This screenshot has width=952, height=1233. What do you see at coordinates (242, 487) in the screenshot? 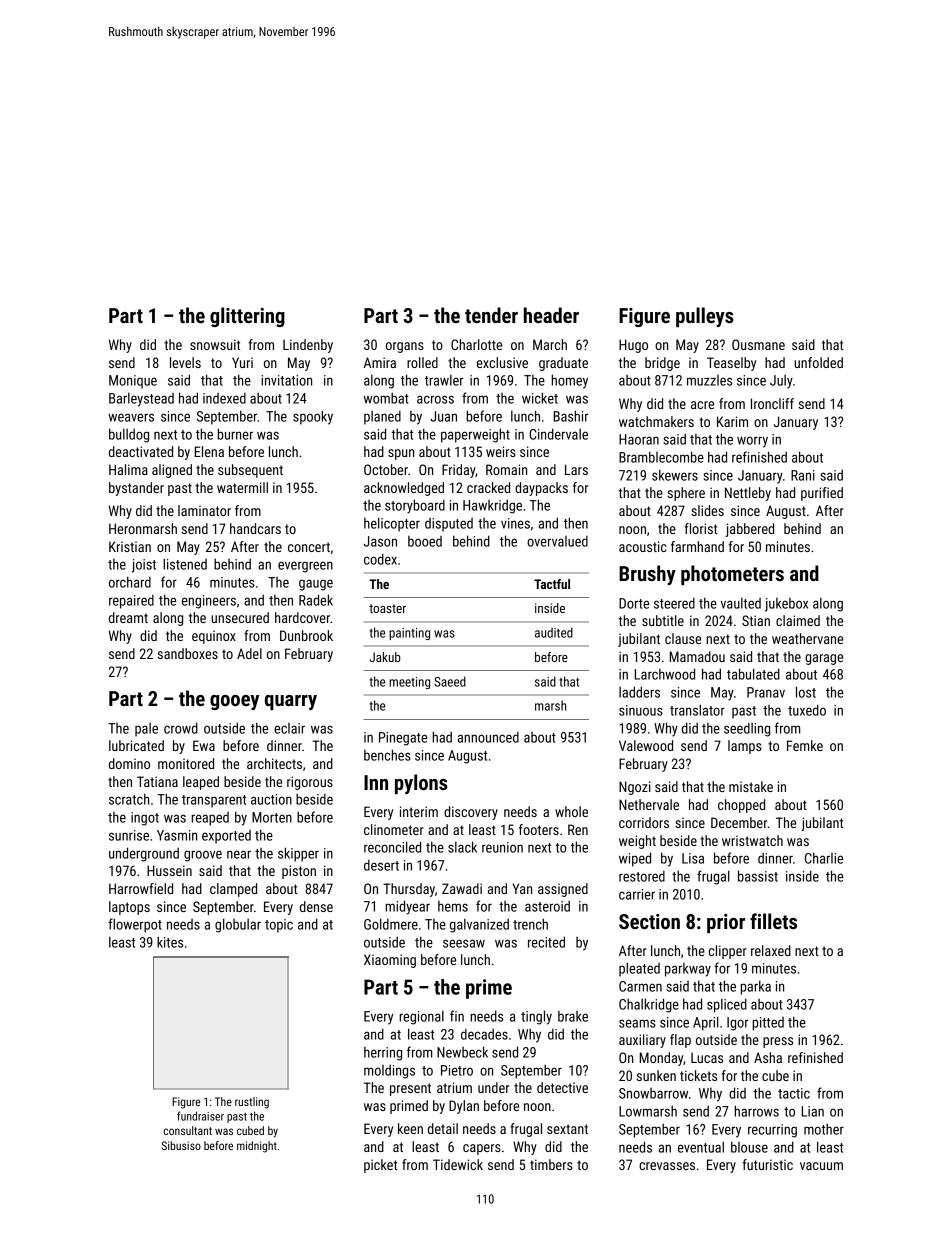
I see `watermill` at bounding box center [242, 487].
